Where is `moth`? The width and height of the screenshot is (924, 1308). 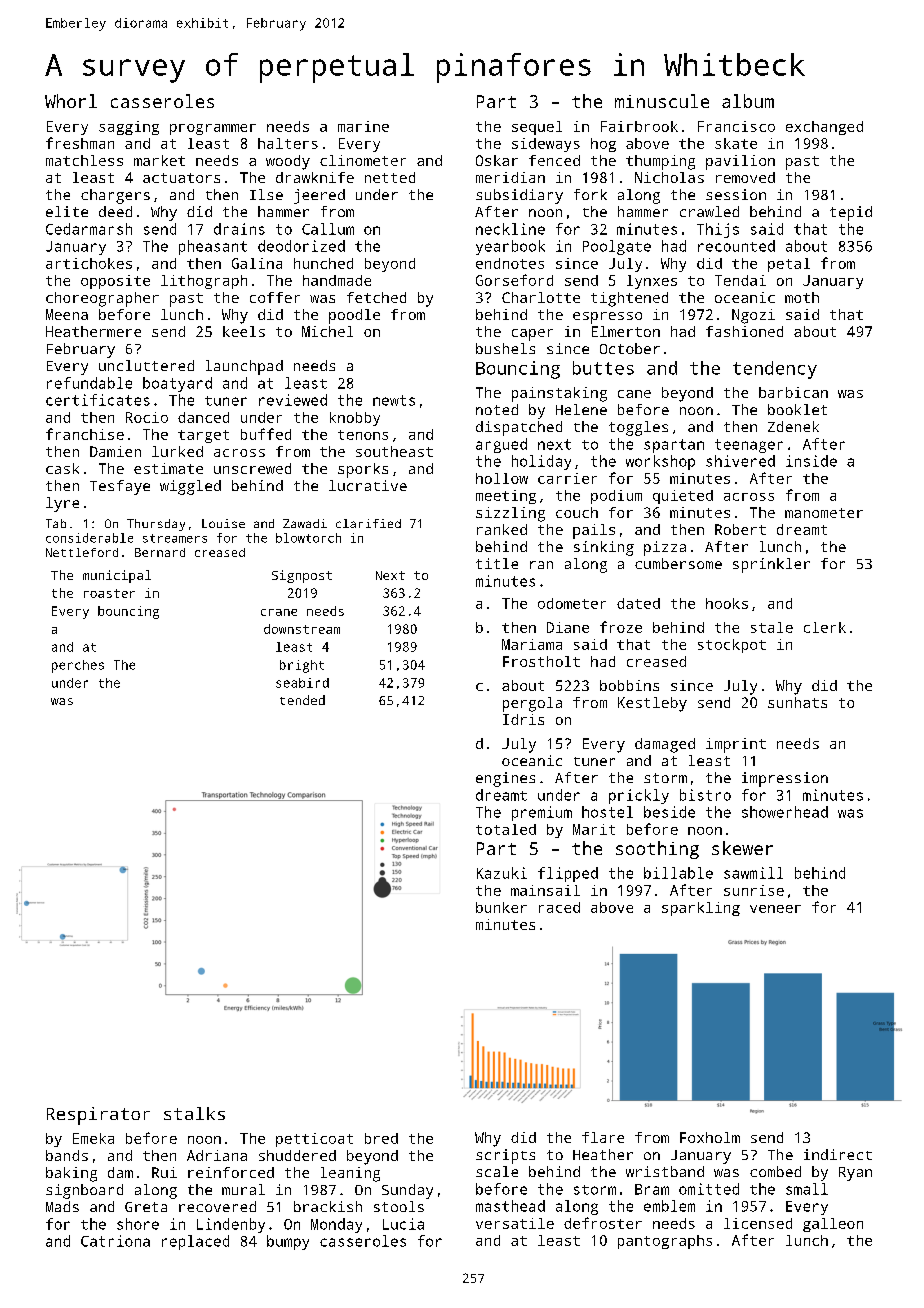 moth is located at coordinates (802, 297).
